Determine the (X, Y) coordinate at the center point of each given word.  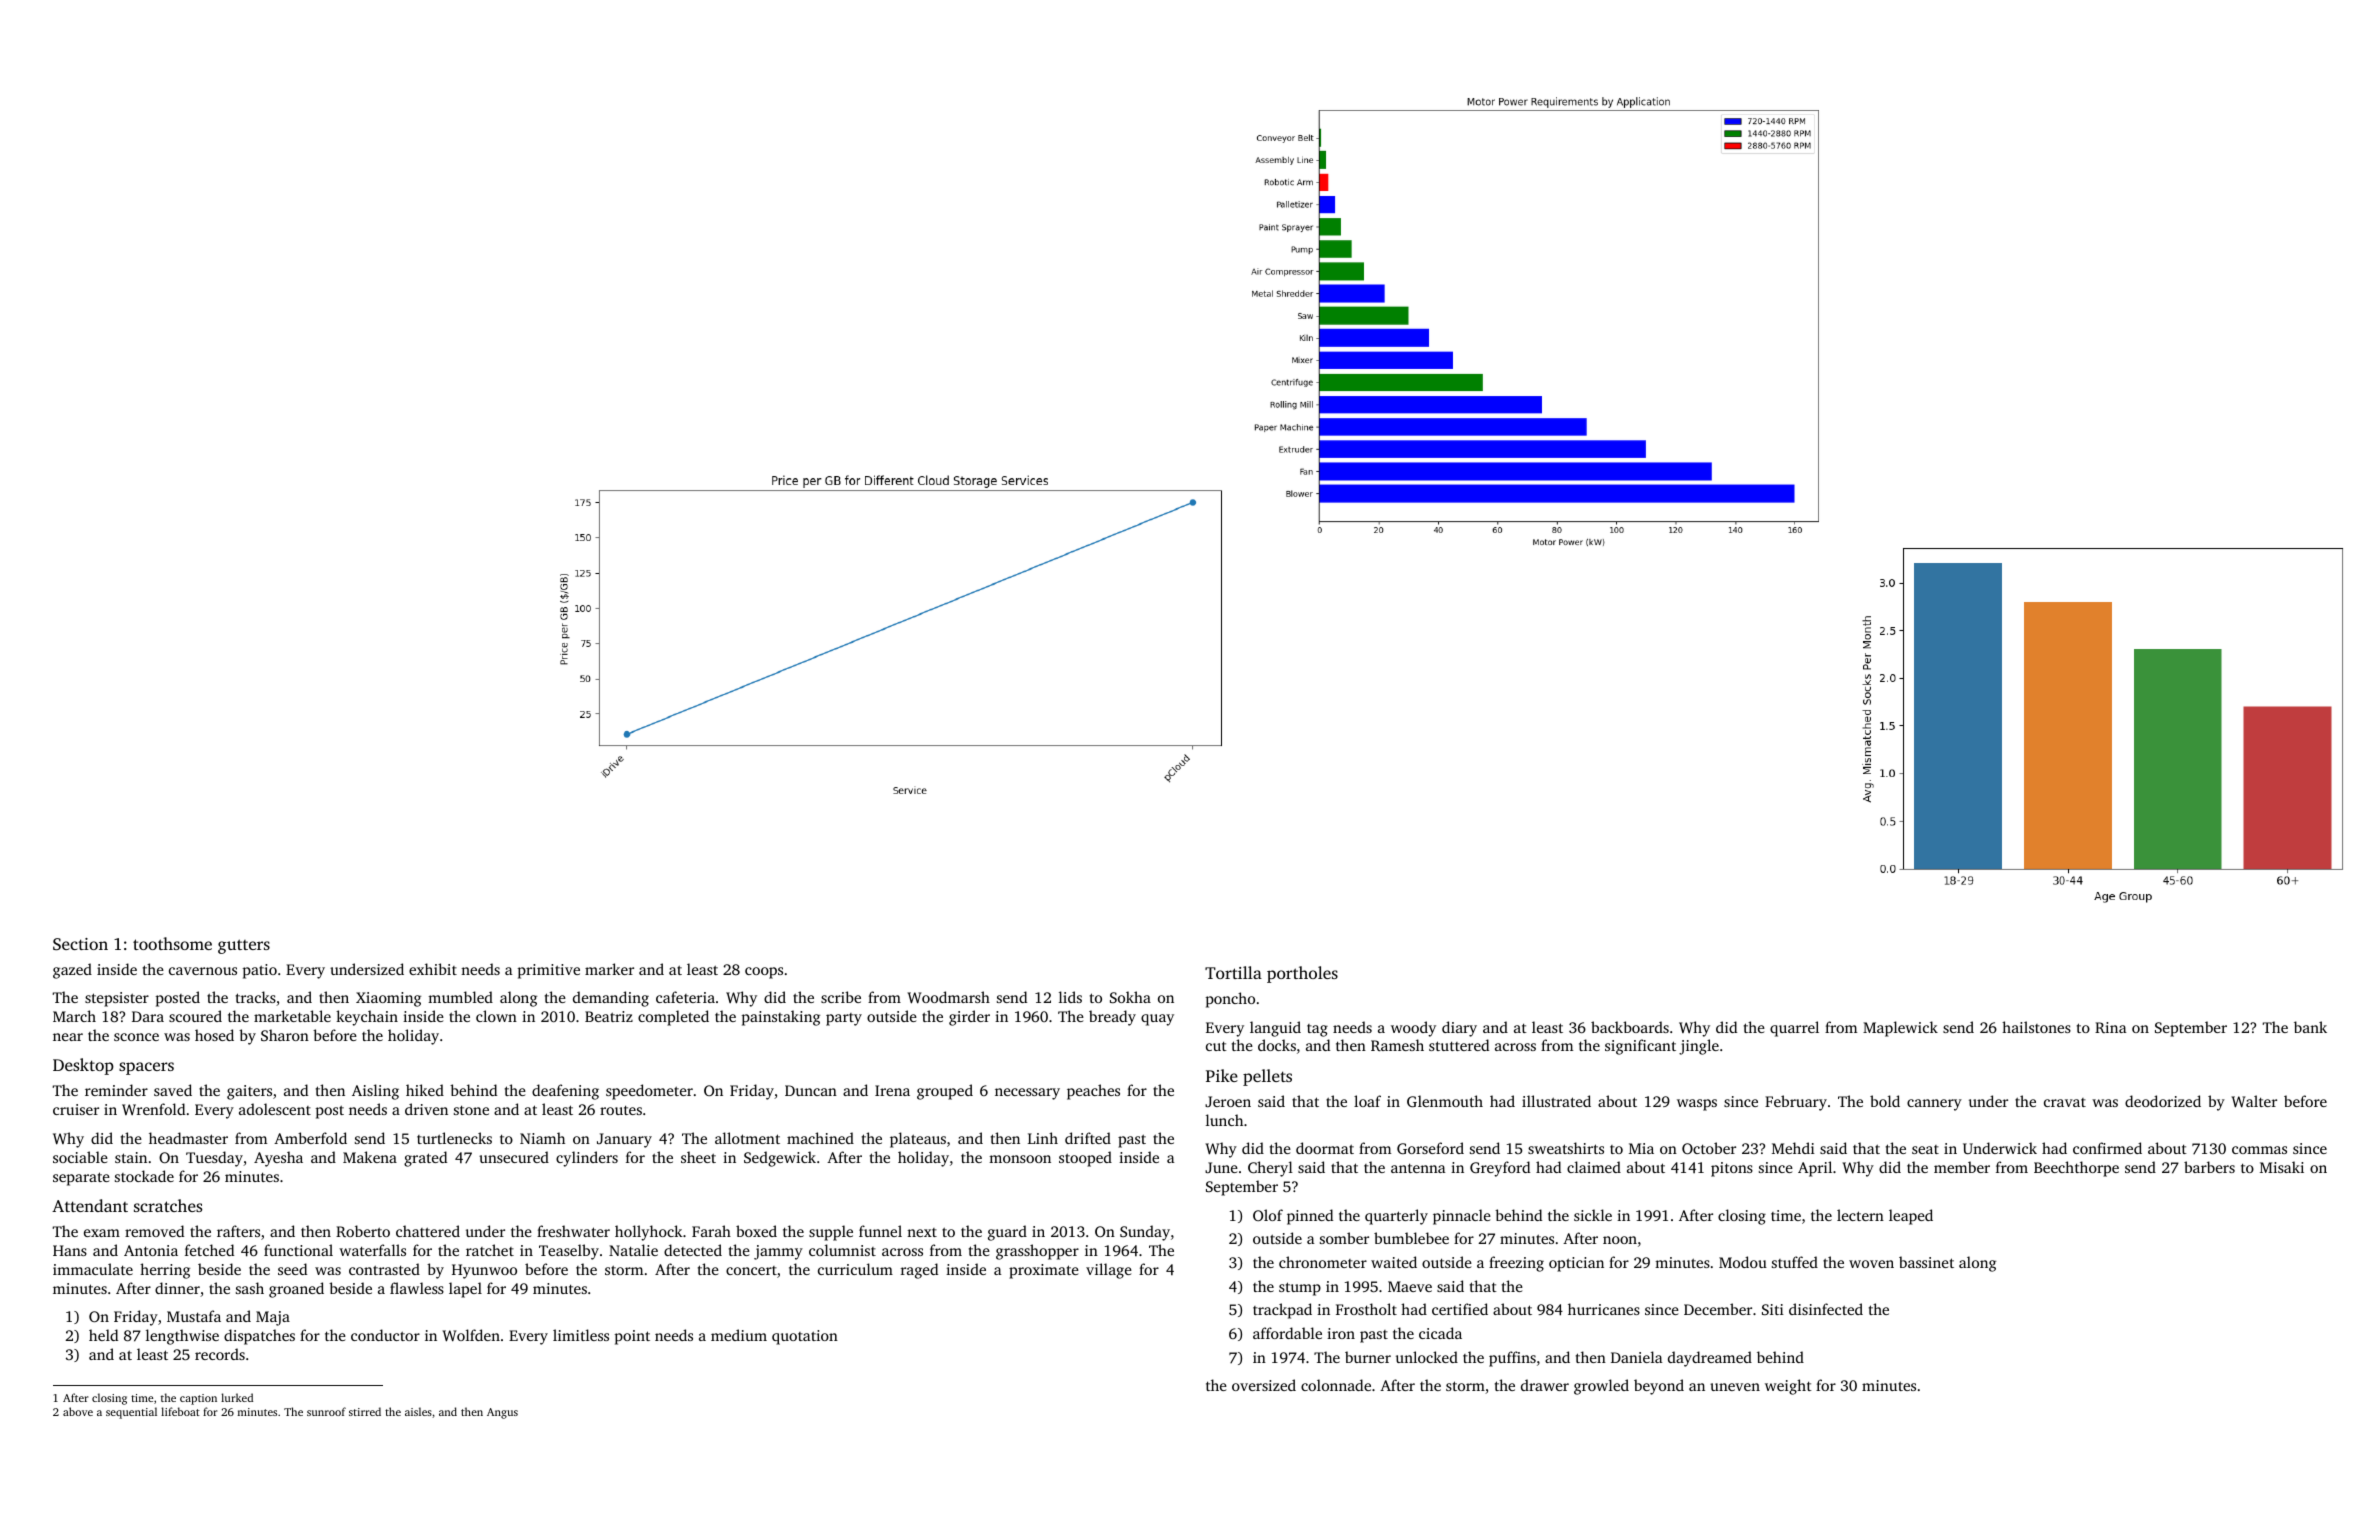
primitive (549, 971)
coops (764, 973)
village (1109, 1271)
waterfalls (372, 1250)
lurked (237, 1397)
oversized (1264, 1385)
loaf (1367, 1101)
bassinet (1926, 1262)
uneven (1735, 1387)
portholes (1302, 974)
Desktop (83, 1066)
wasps (1697, 1105)
